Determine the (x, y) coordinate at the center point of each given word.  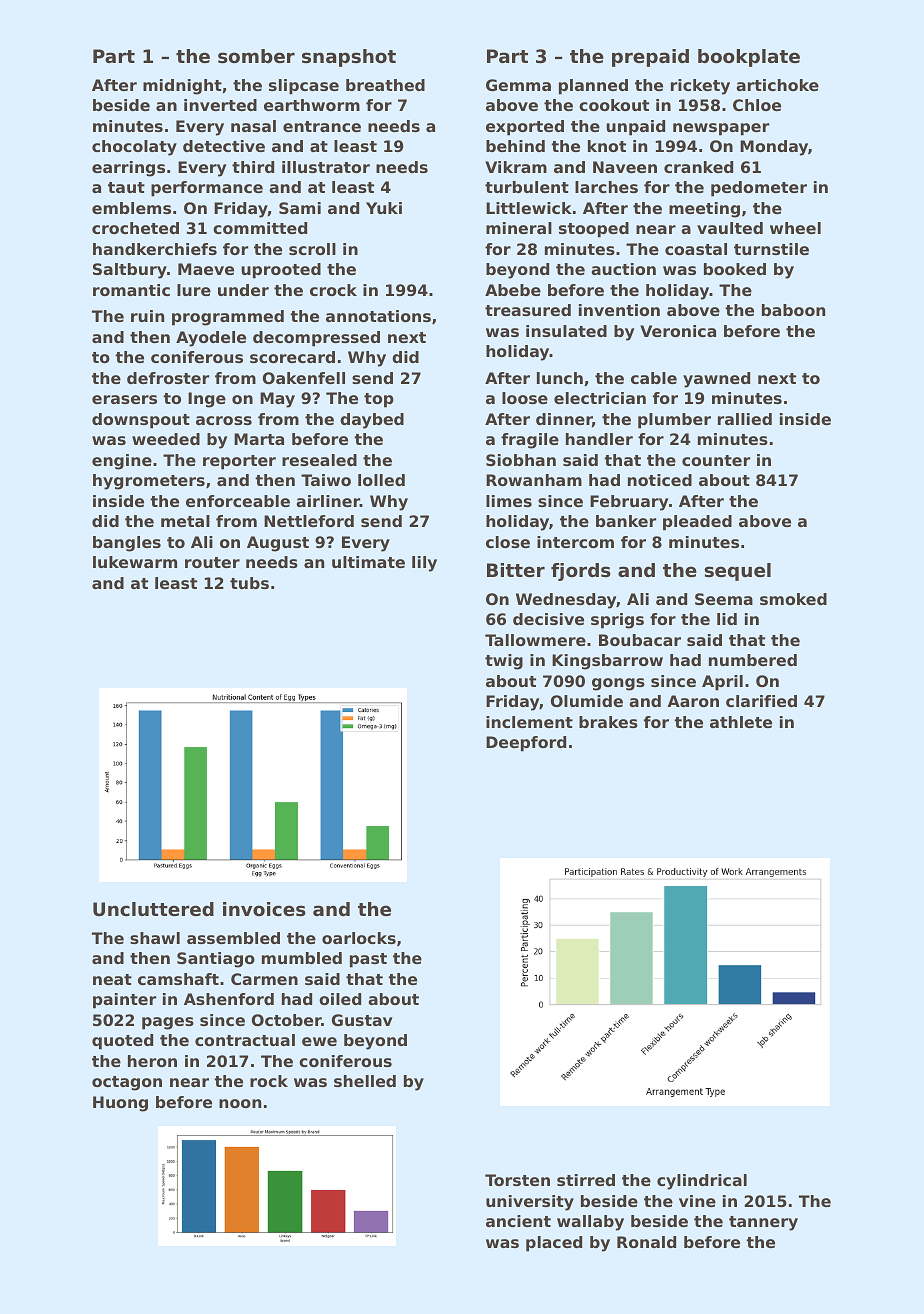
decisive (548, 619)
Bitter (516, 570)
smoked (793, 599)
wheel (795, 228)
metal (185, 521)
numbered (753, 660)
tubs (249, 583)
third (253, 167)
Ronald (646, 1242)
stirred (586, 1180)
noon (240, 1103)
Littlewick (529, 208)
